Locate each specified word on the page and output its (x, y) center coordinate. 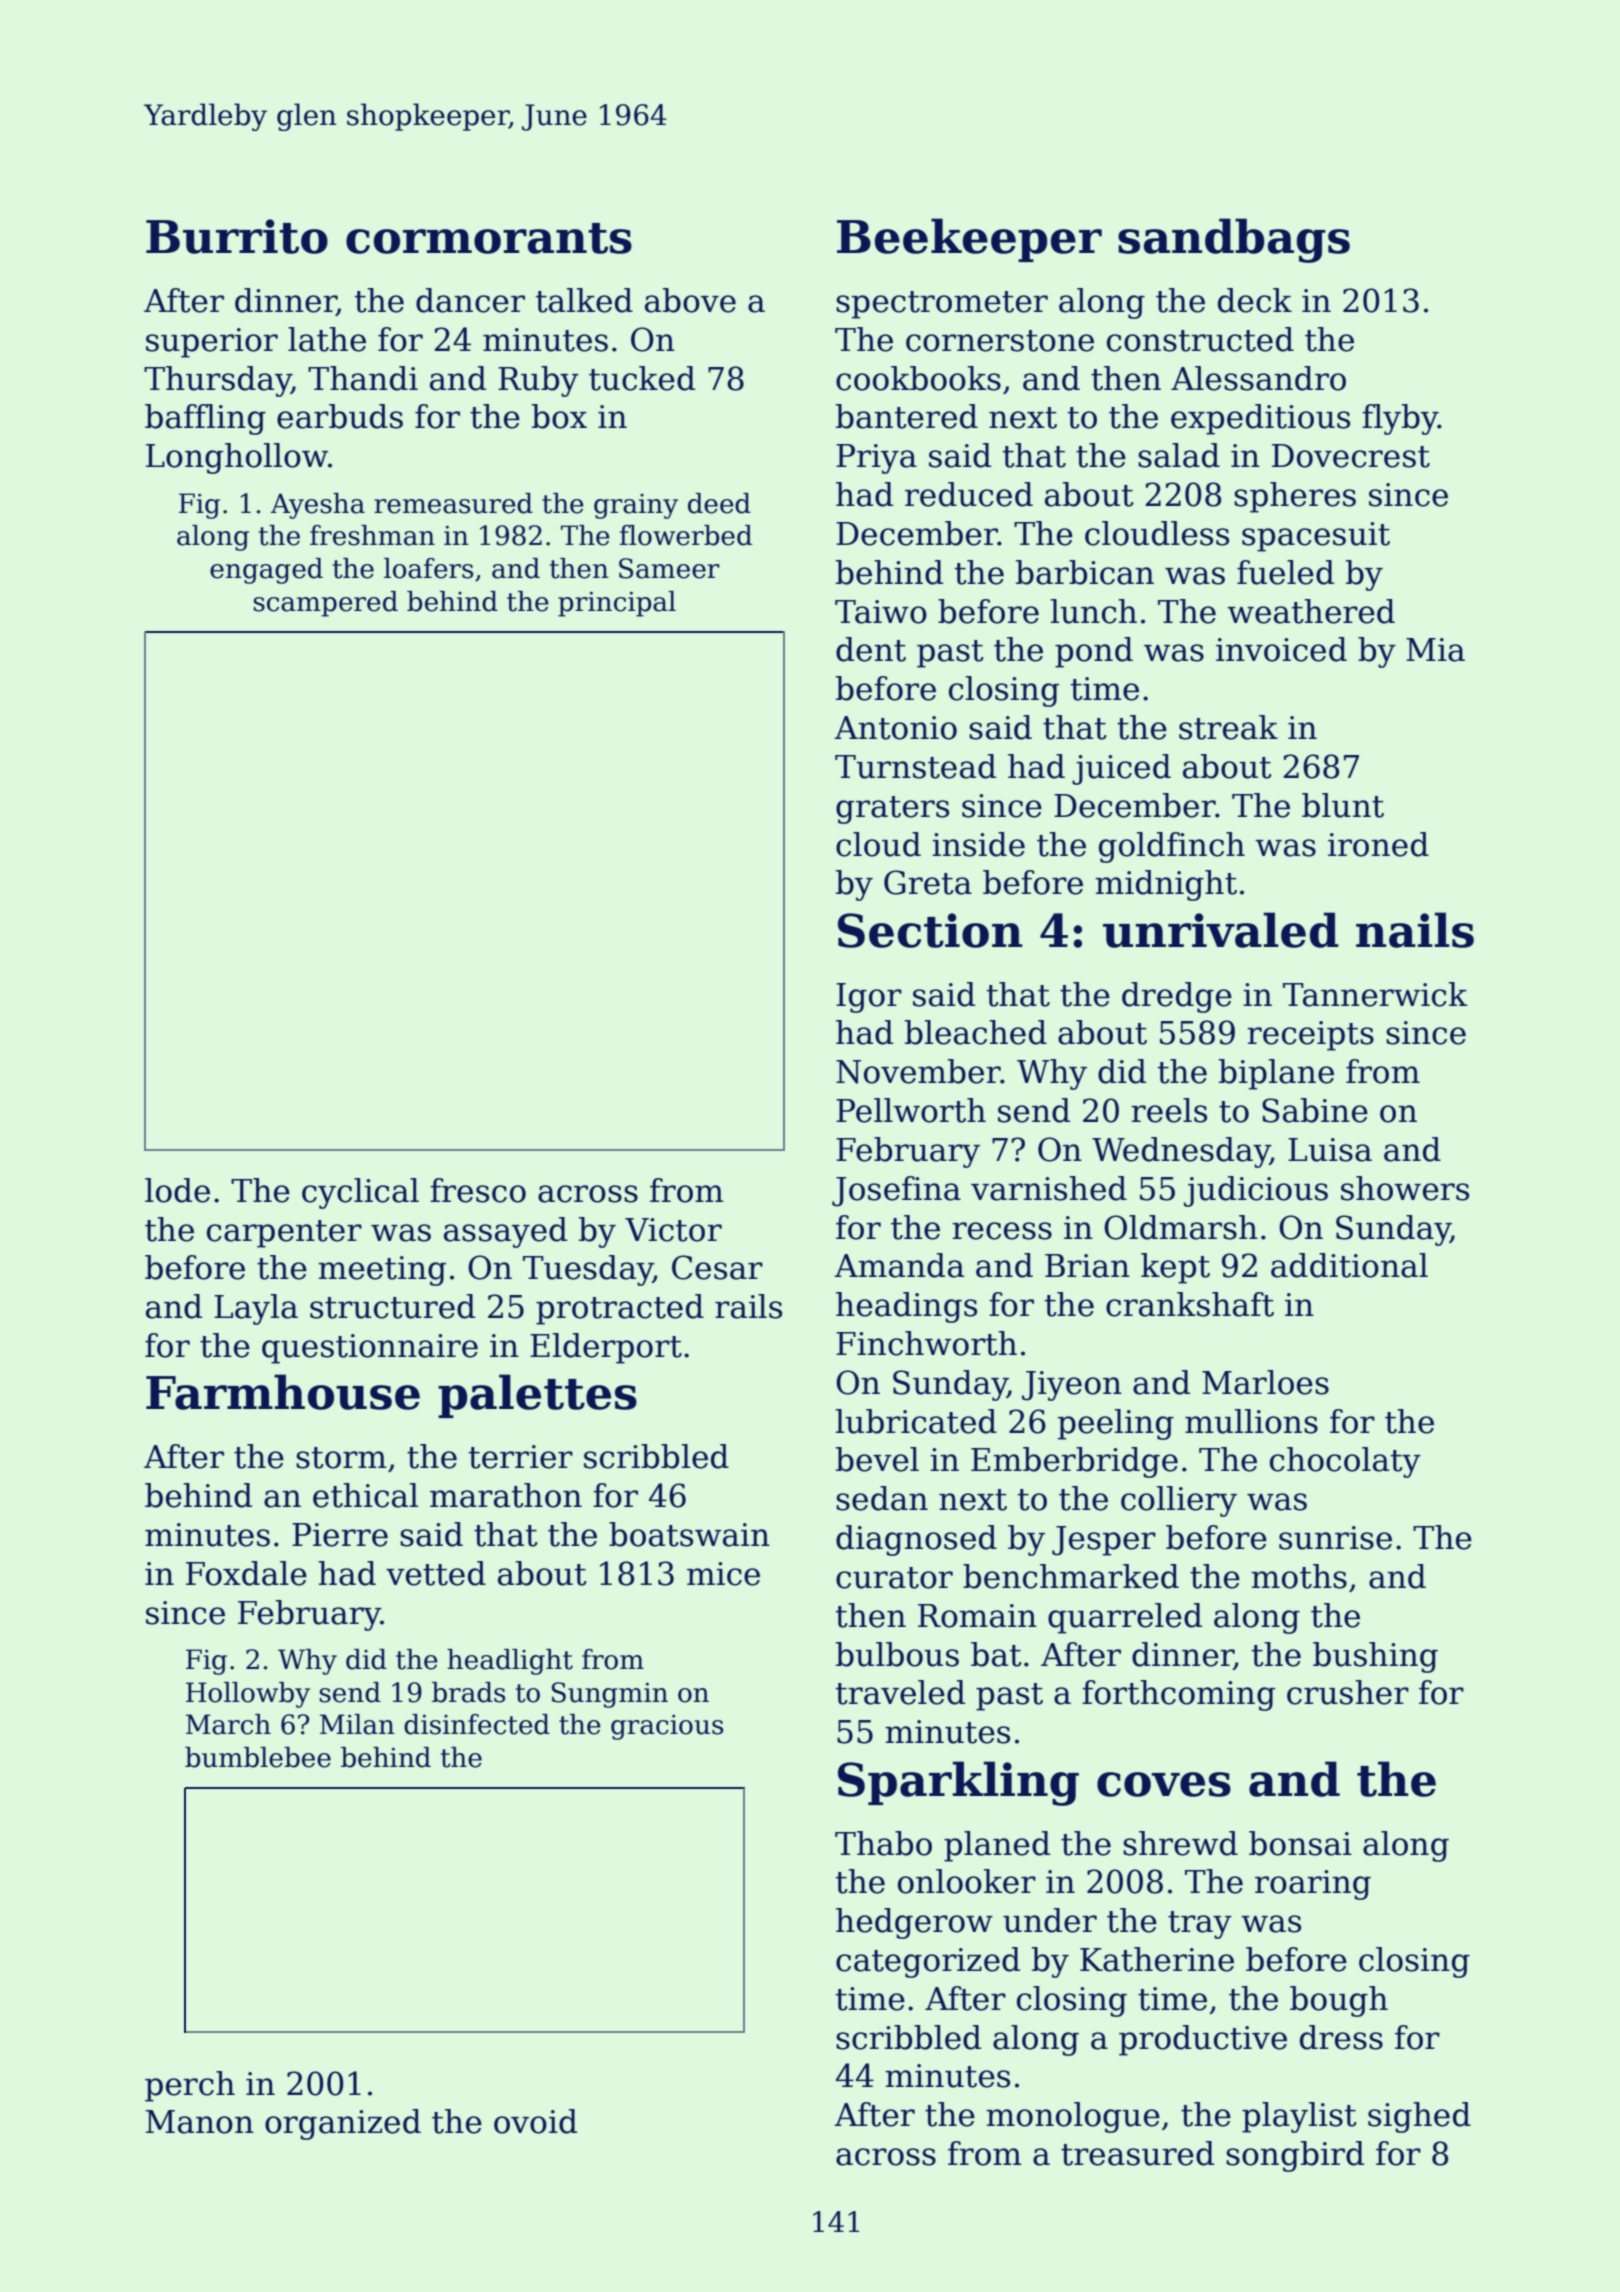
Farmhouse (283, 1392)
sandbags (1234, 240)
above (690, 300)
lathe (327, 339)
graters (892, 810)
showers (1405, 1188)
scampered (325, 604)
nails (1415, 930)
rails (748, 1306)
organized (343, 2124)
